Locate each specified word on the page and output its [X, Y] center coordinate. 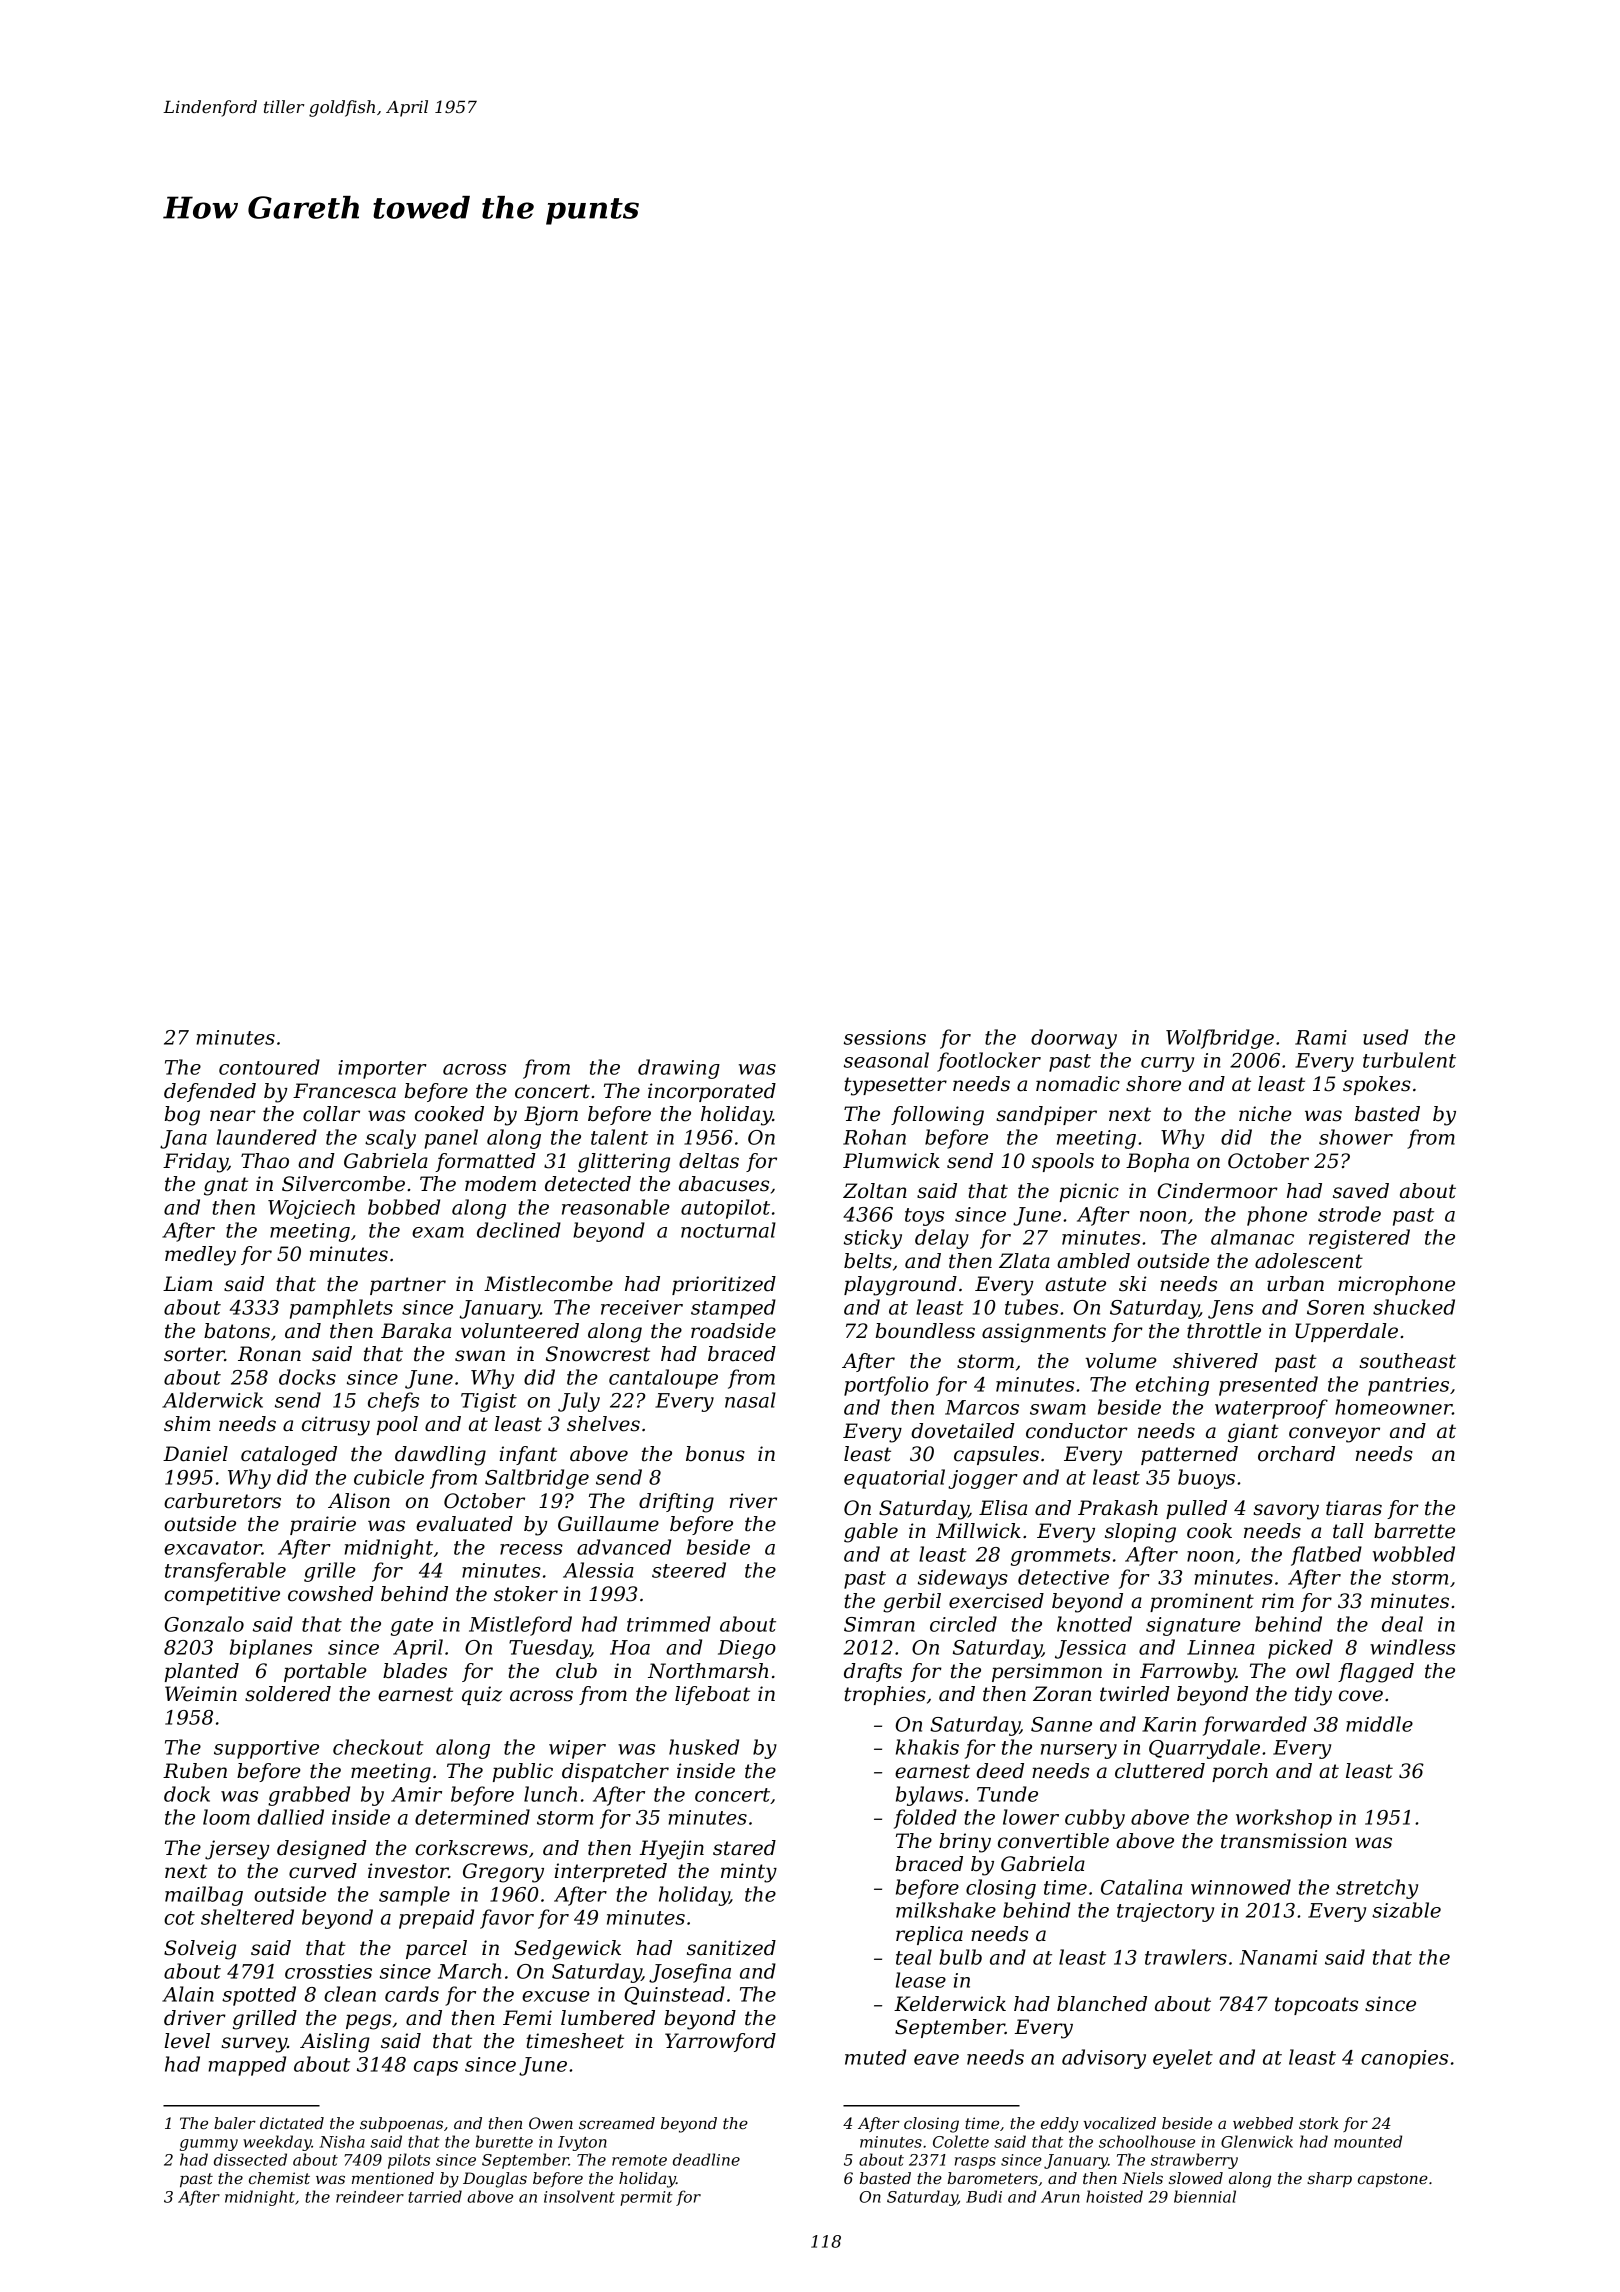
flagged [1376, 1673]
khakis [927, 1747]
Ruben [195, 1771]
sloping [1140, 1533]
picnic [1089, 1192]
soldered [288, 1694]
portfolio [886, 1386]
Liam [188, 1284]
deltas [709, 1161]
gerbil [912, 1603]
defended [210, 1092]
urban [1295, 1284]
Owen [551, 2123]
